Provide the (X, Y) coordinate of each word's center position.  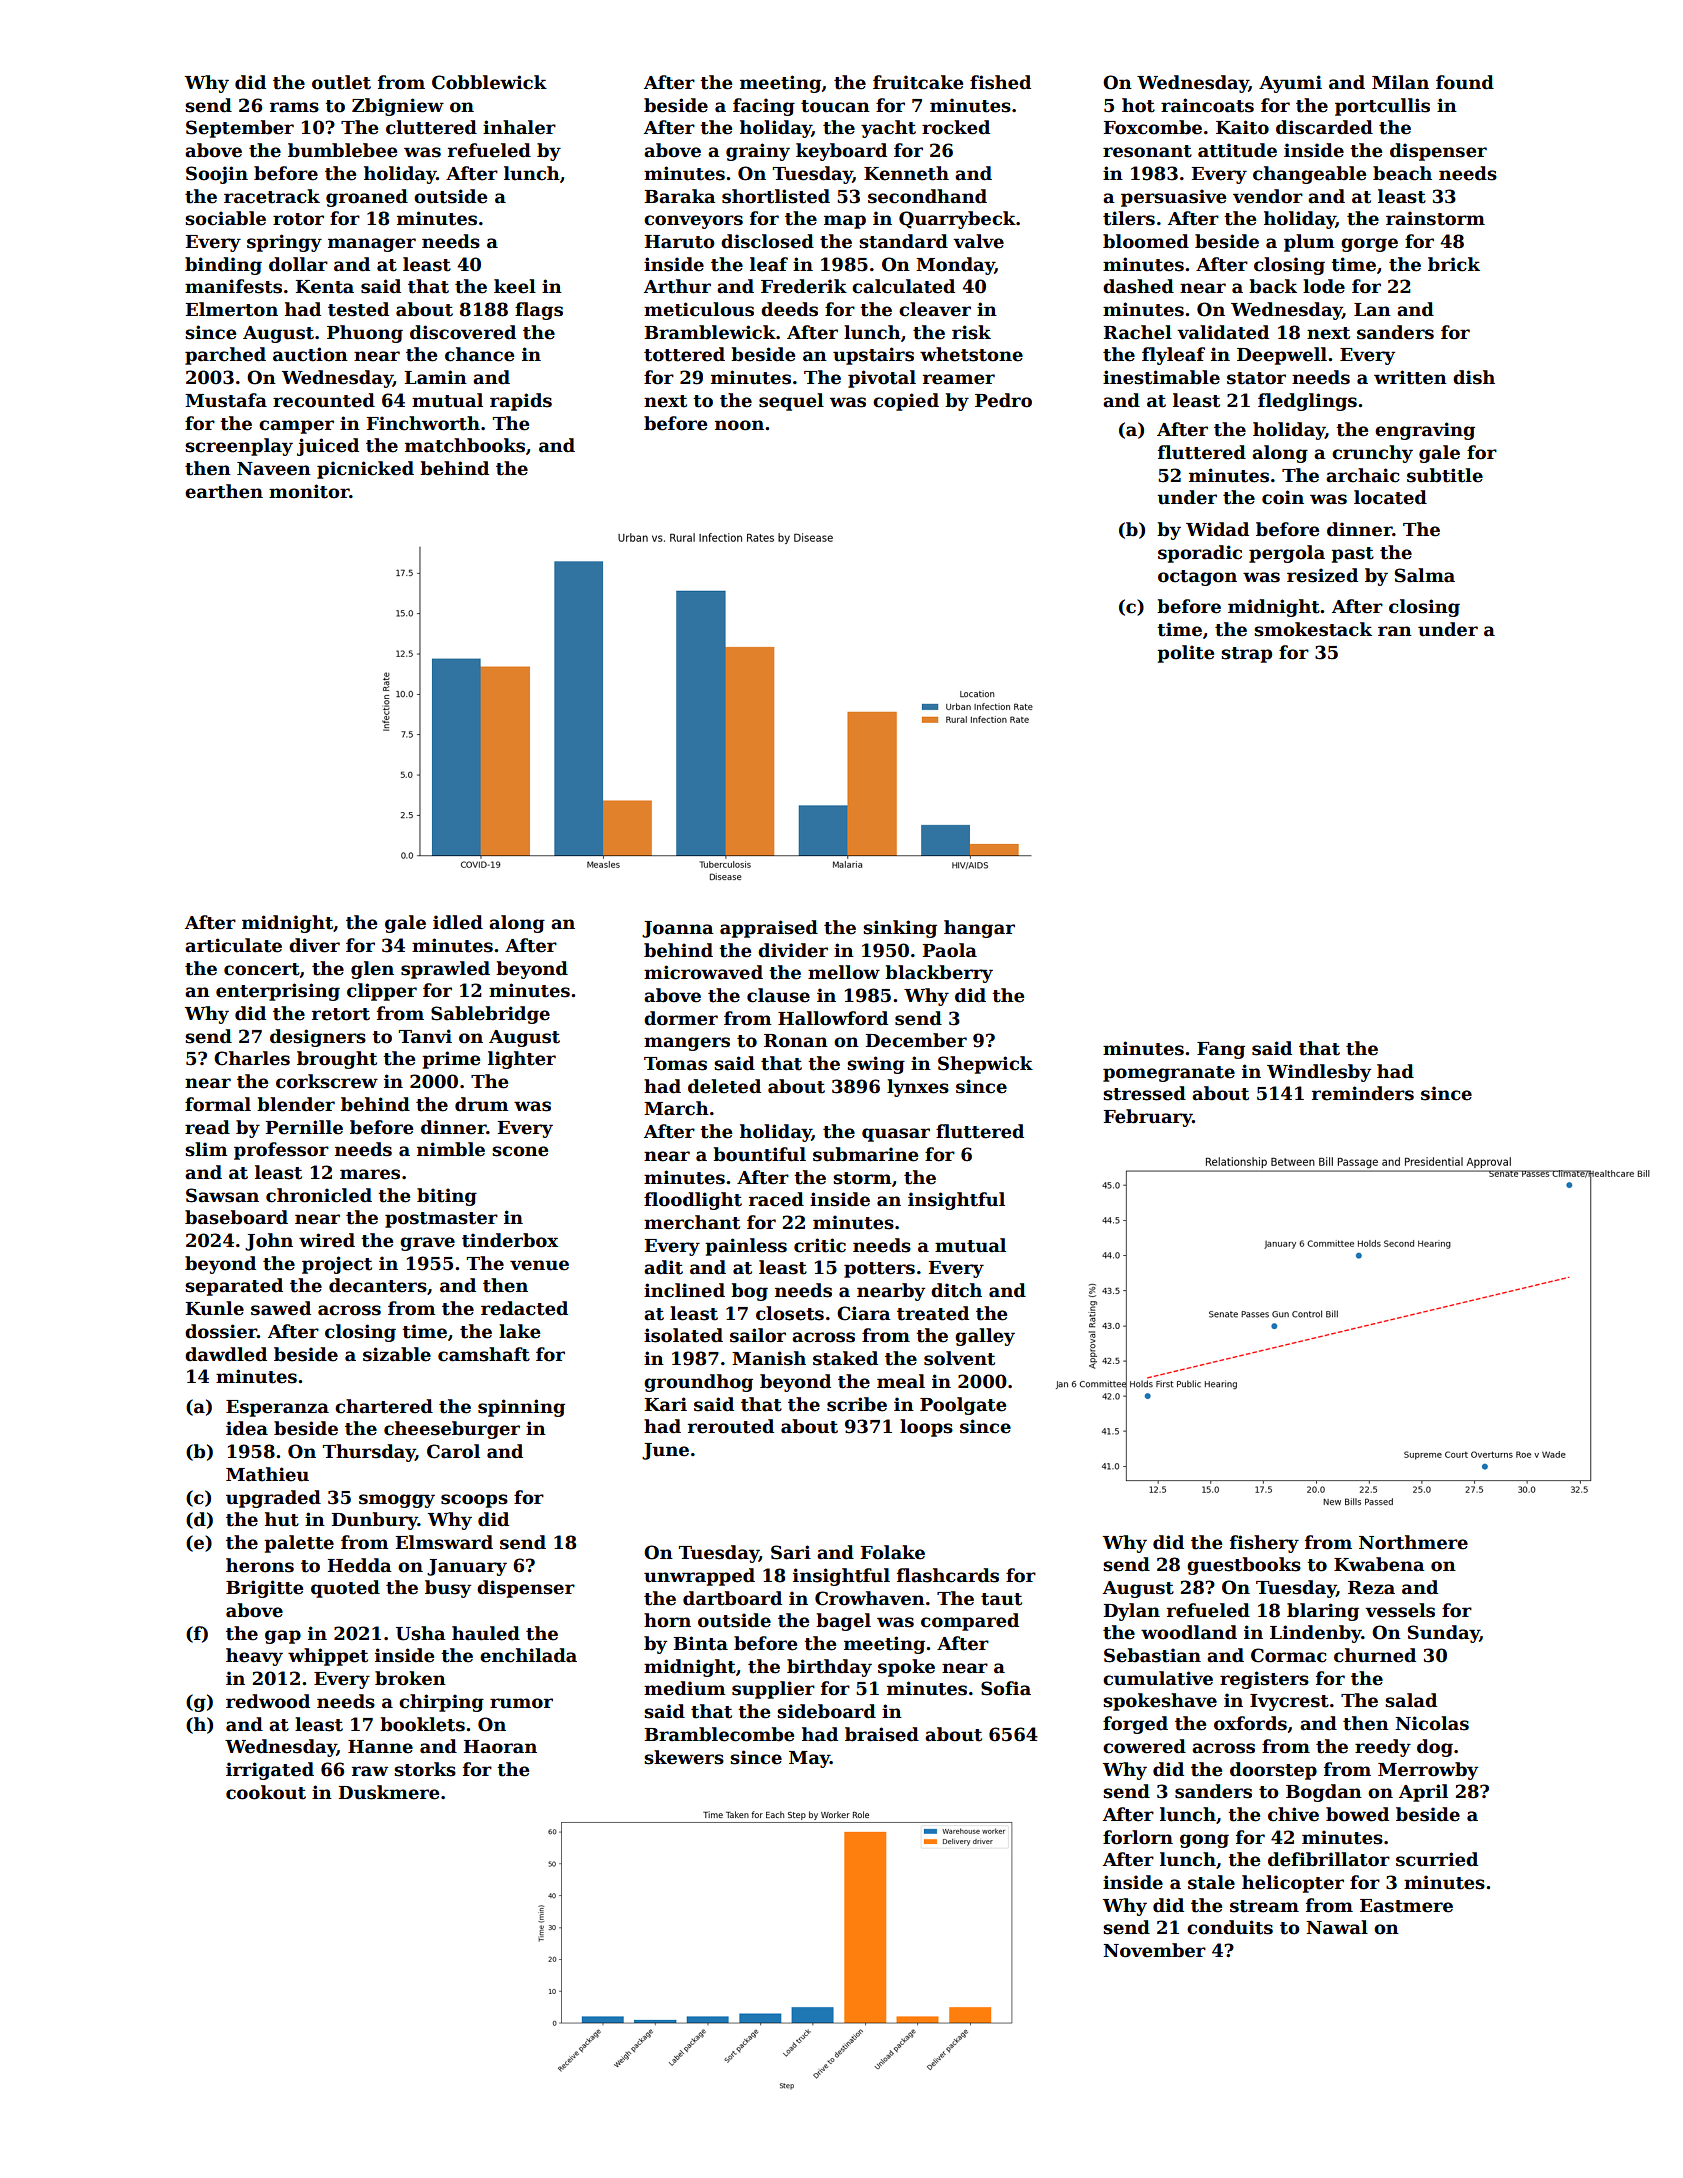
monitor (309, 491)
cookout (266, 1792)
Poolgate (963, 1406)
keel (515, 286)
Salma (1425, 575)
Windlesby (1319, 1073)
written (1410, 377)
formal (218, 1104)
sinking (900, 929)
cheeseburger (452, 1430)
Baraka (680, 196)
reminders (1363, 1093)
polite (1185, 654)
